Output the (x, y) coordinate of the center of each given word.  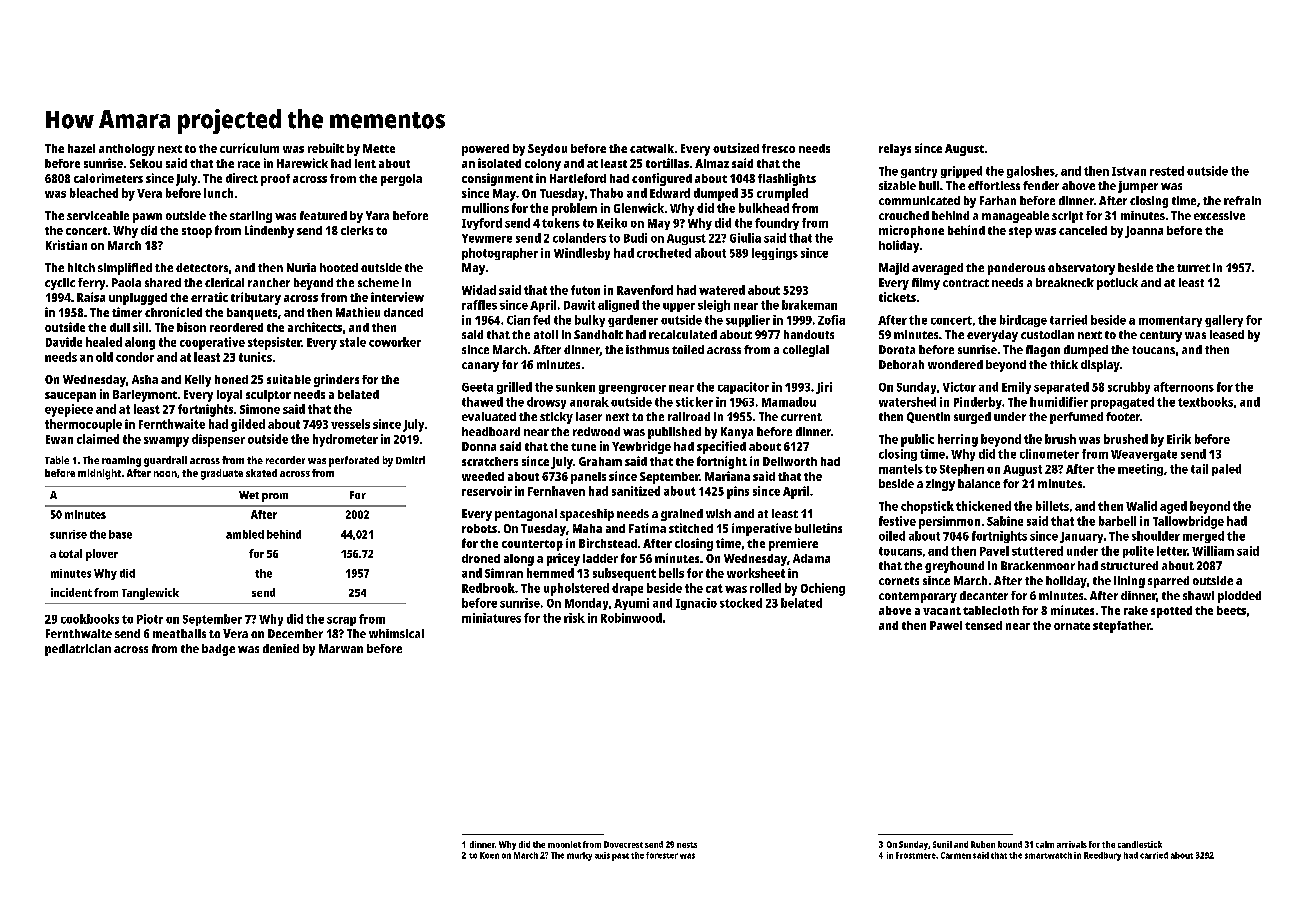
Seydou (547, 150)
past (620, 857)
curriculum (249, 148)
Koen (489, 855)
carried (1154, 855)
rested (1167, 171)
